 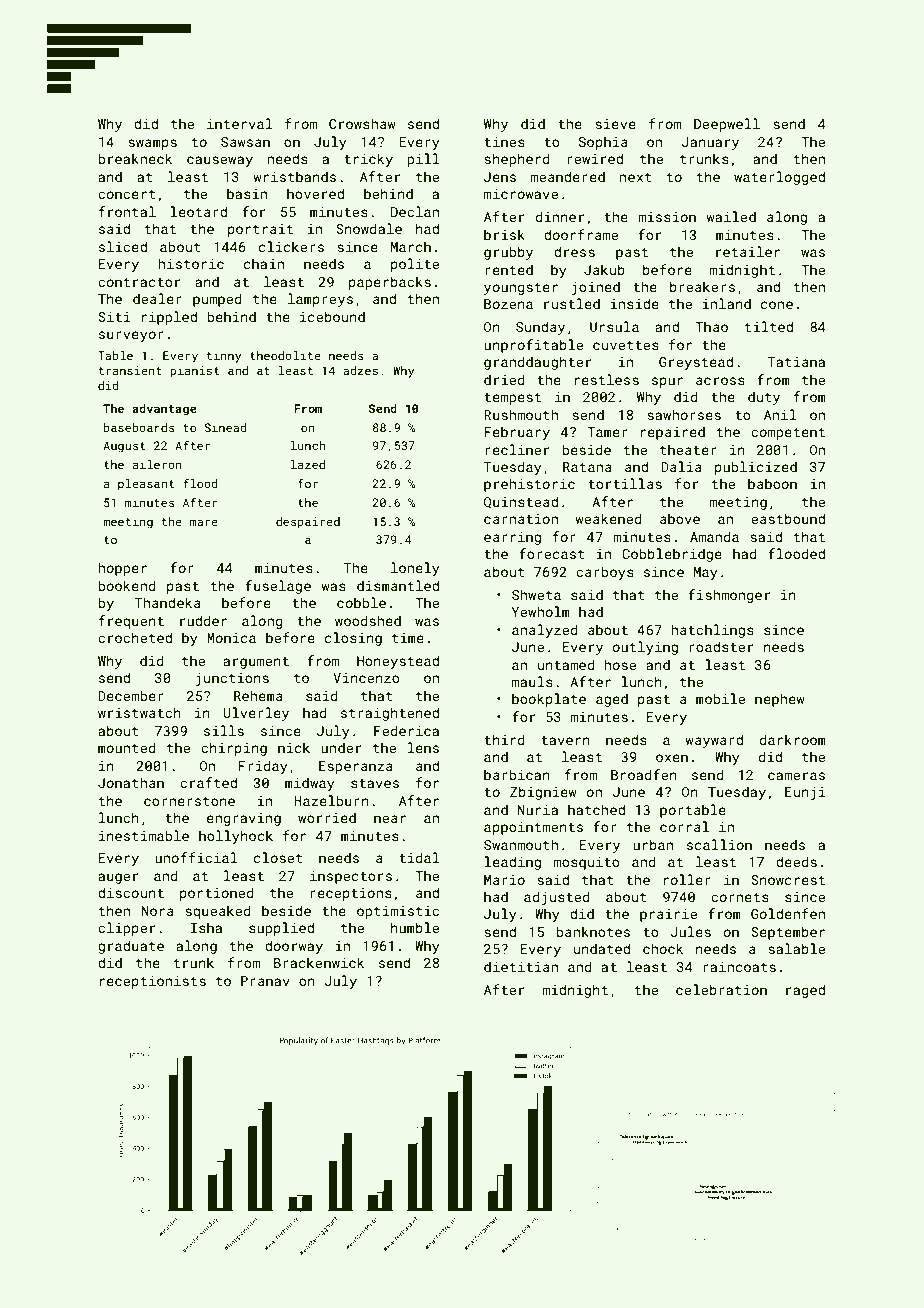 I want to click on competent, so click(x=788, y=434).
